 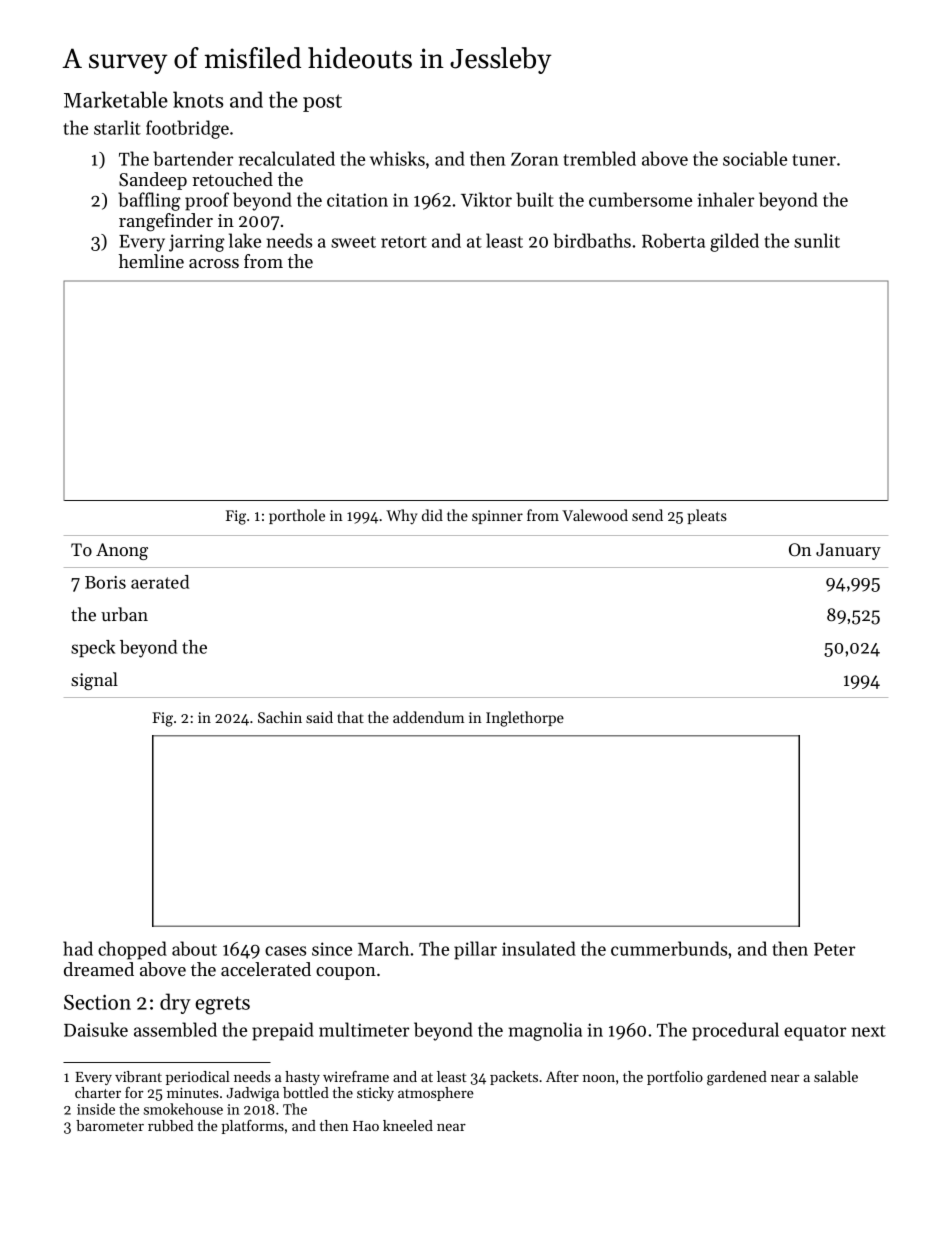 What do you see at coordinates (132, 950) in the image?
I see `chopped` at bounding box center [132, 950].
